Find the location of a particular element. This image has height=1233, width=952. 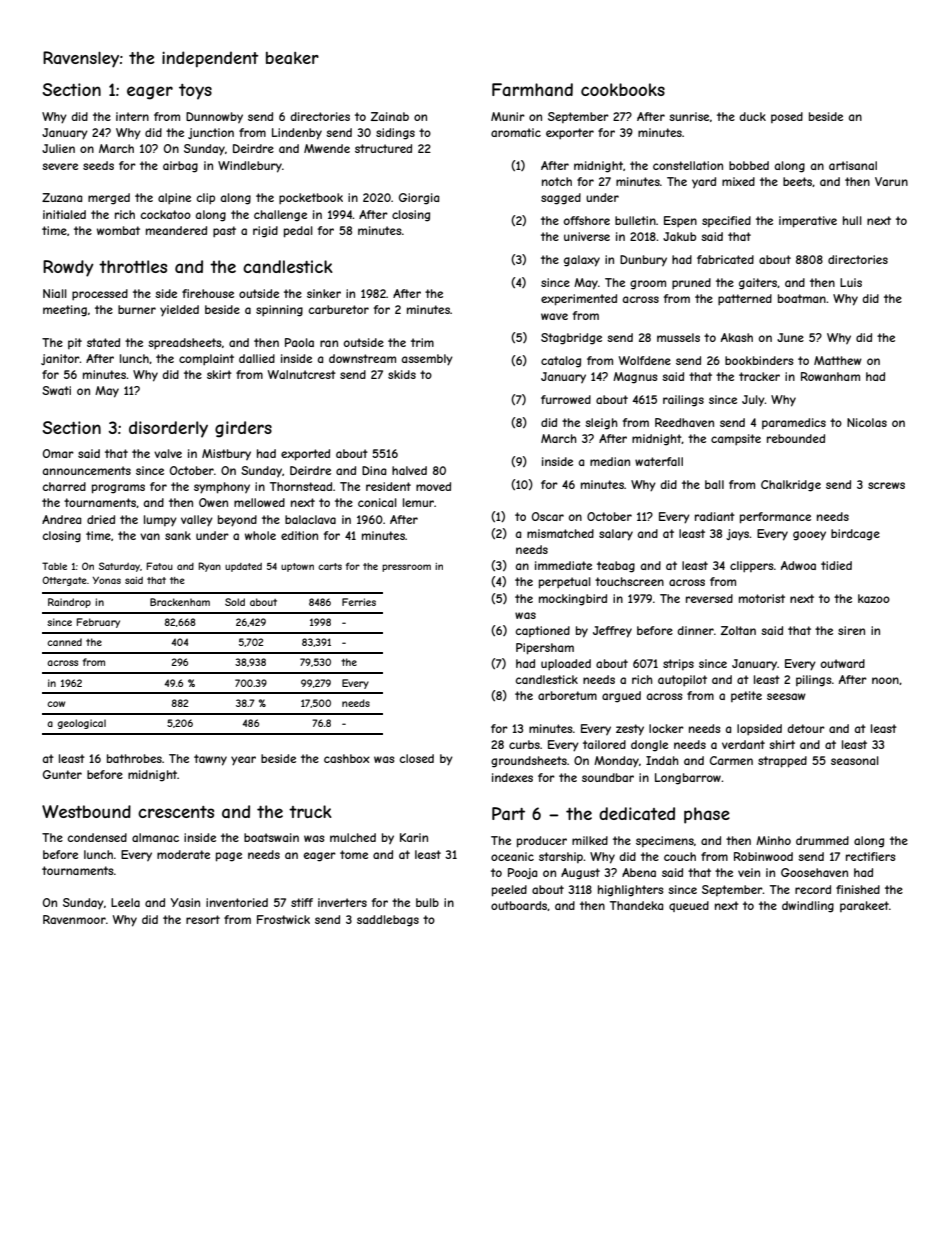

Westbound is located at coordinates (86, 811).
